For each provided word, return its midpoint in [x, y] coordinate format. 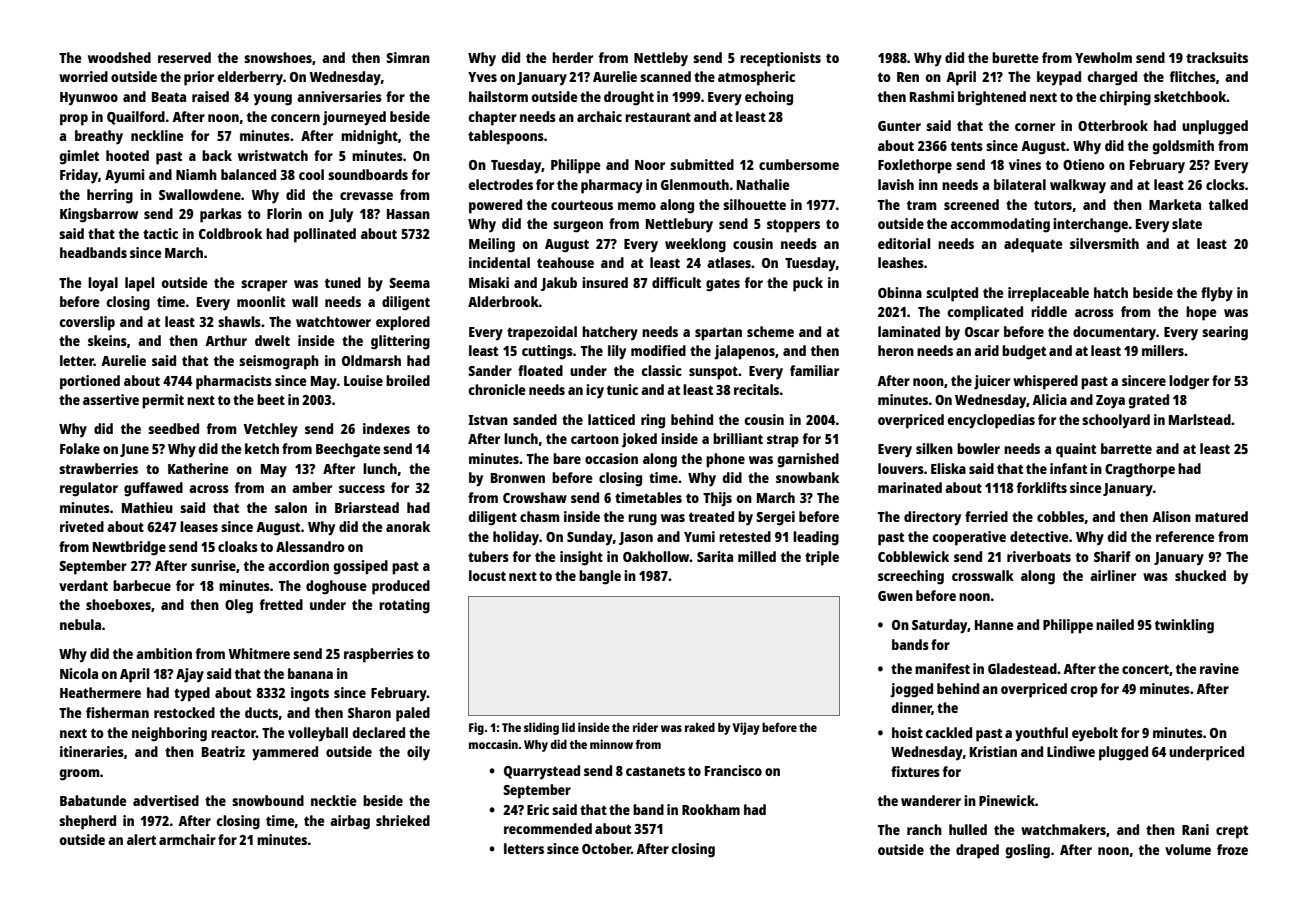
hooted [127, 155]
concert [1145, 669]
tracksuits [1217, 57]
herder [572, 57]
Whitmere [259, 653]
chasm [540, 516]
